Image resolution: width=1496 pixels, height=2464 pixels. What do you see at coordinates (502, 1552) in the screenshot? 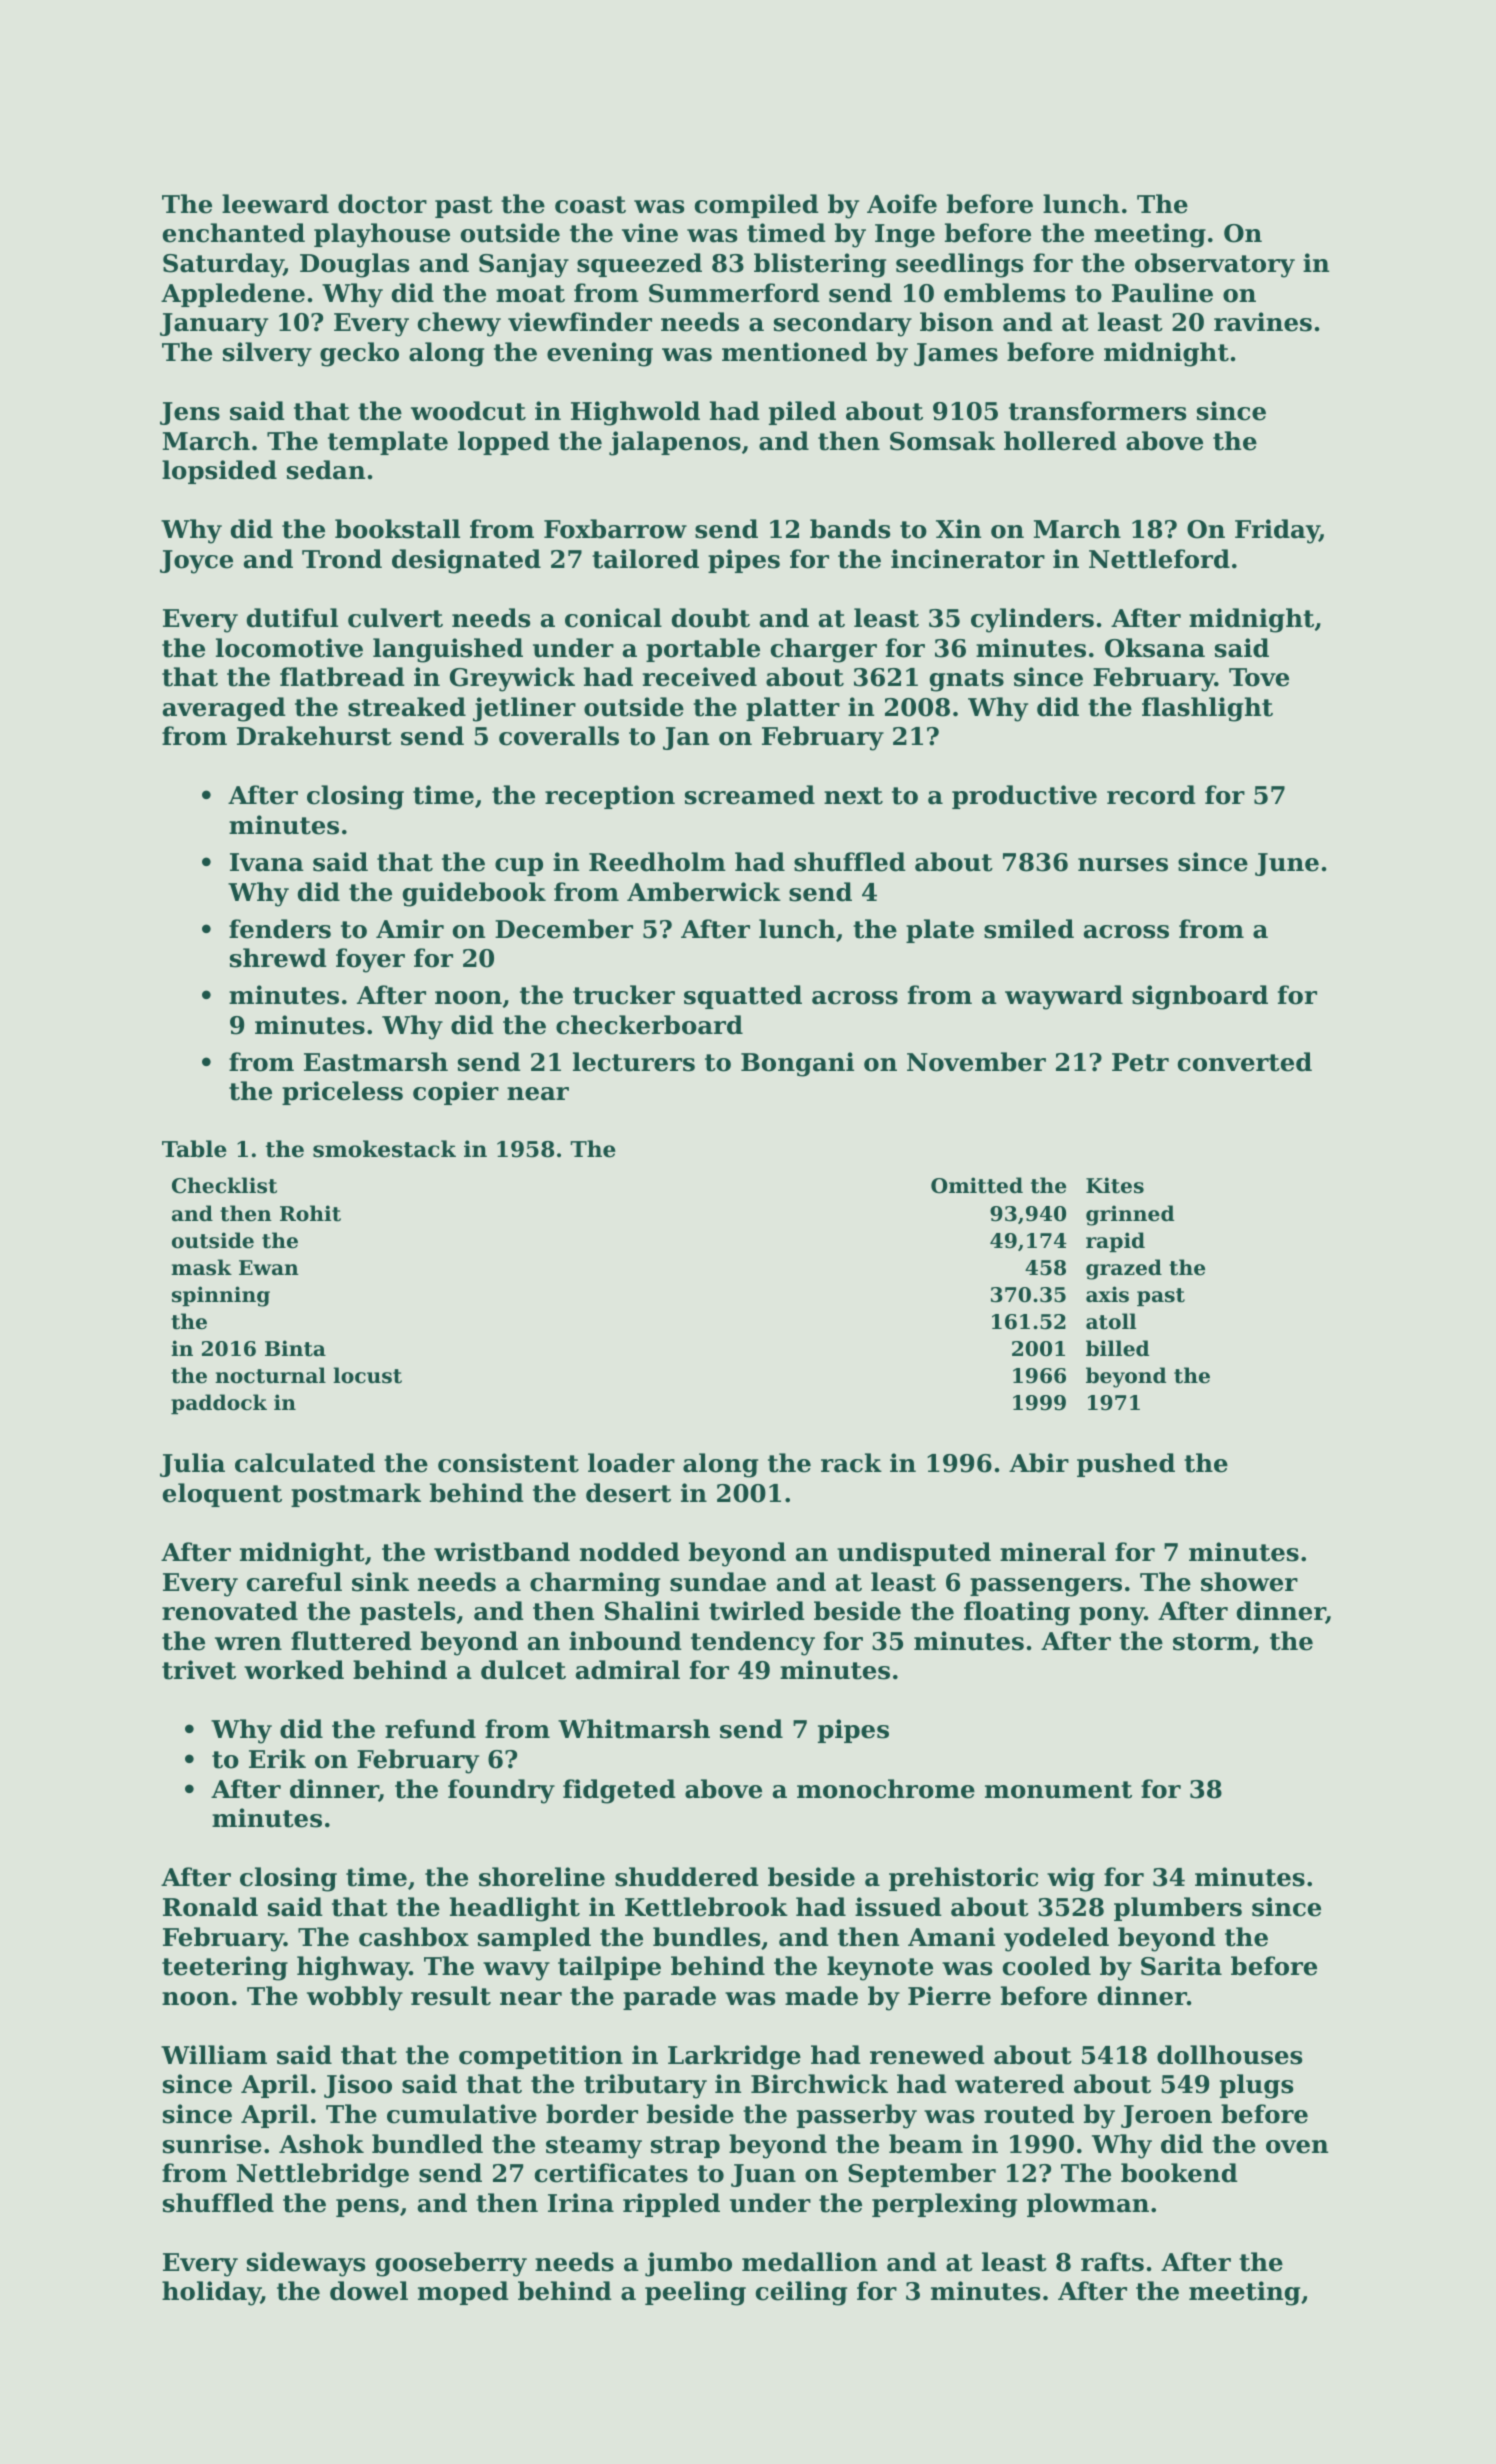
I see `wristband` at bounding box center [502, 1552].
